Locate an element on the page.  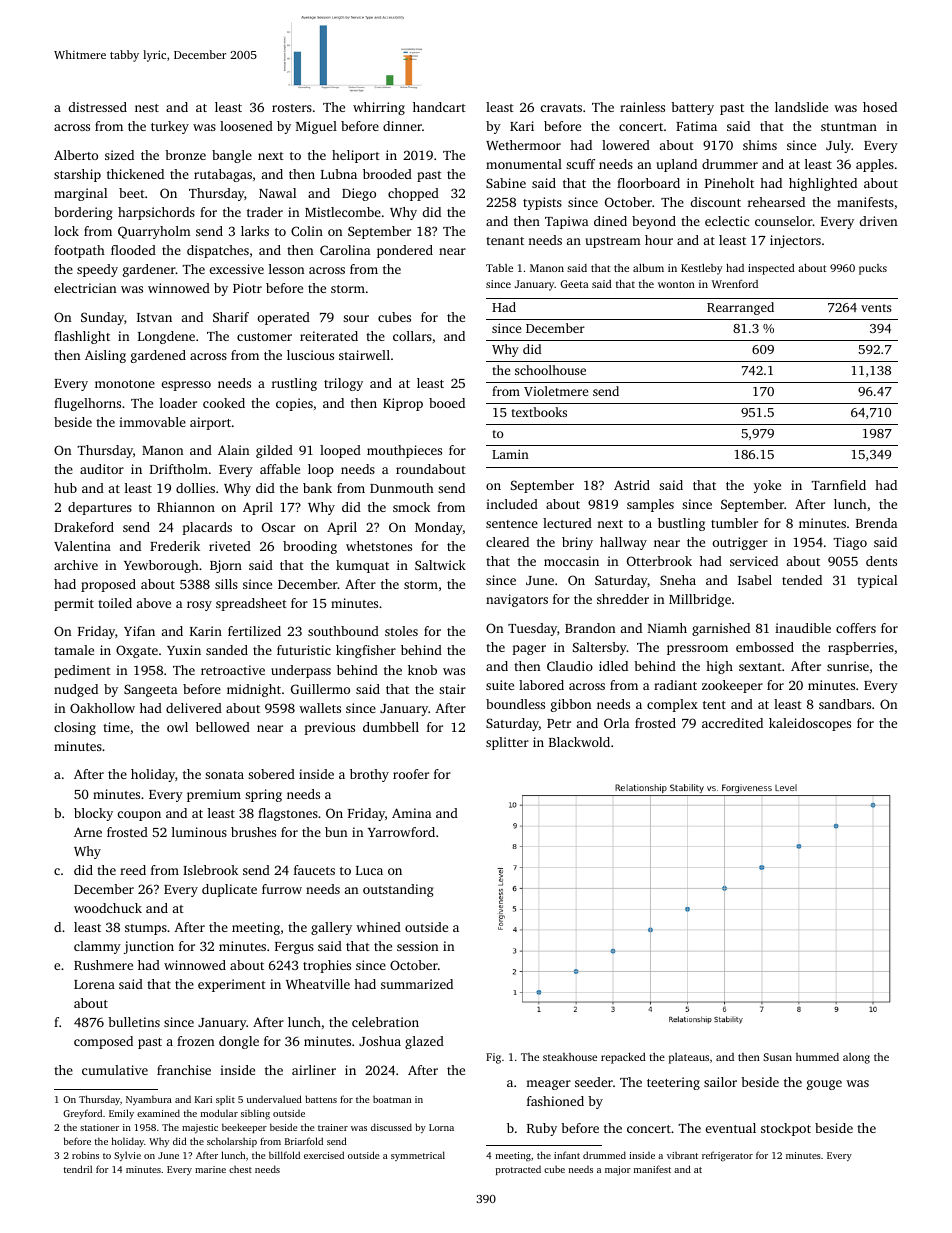
sanded is located at coordinates (227, 650).
